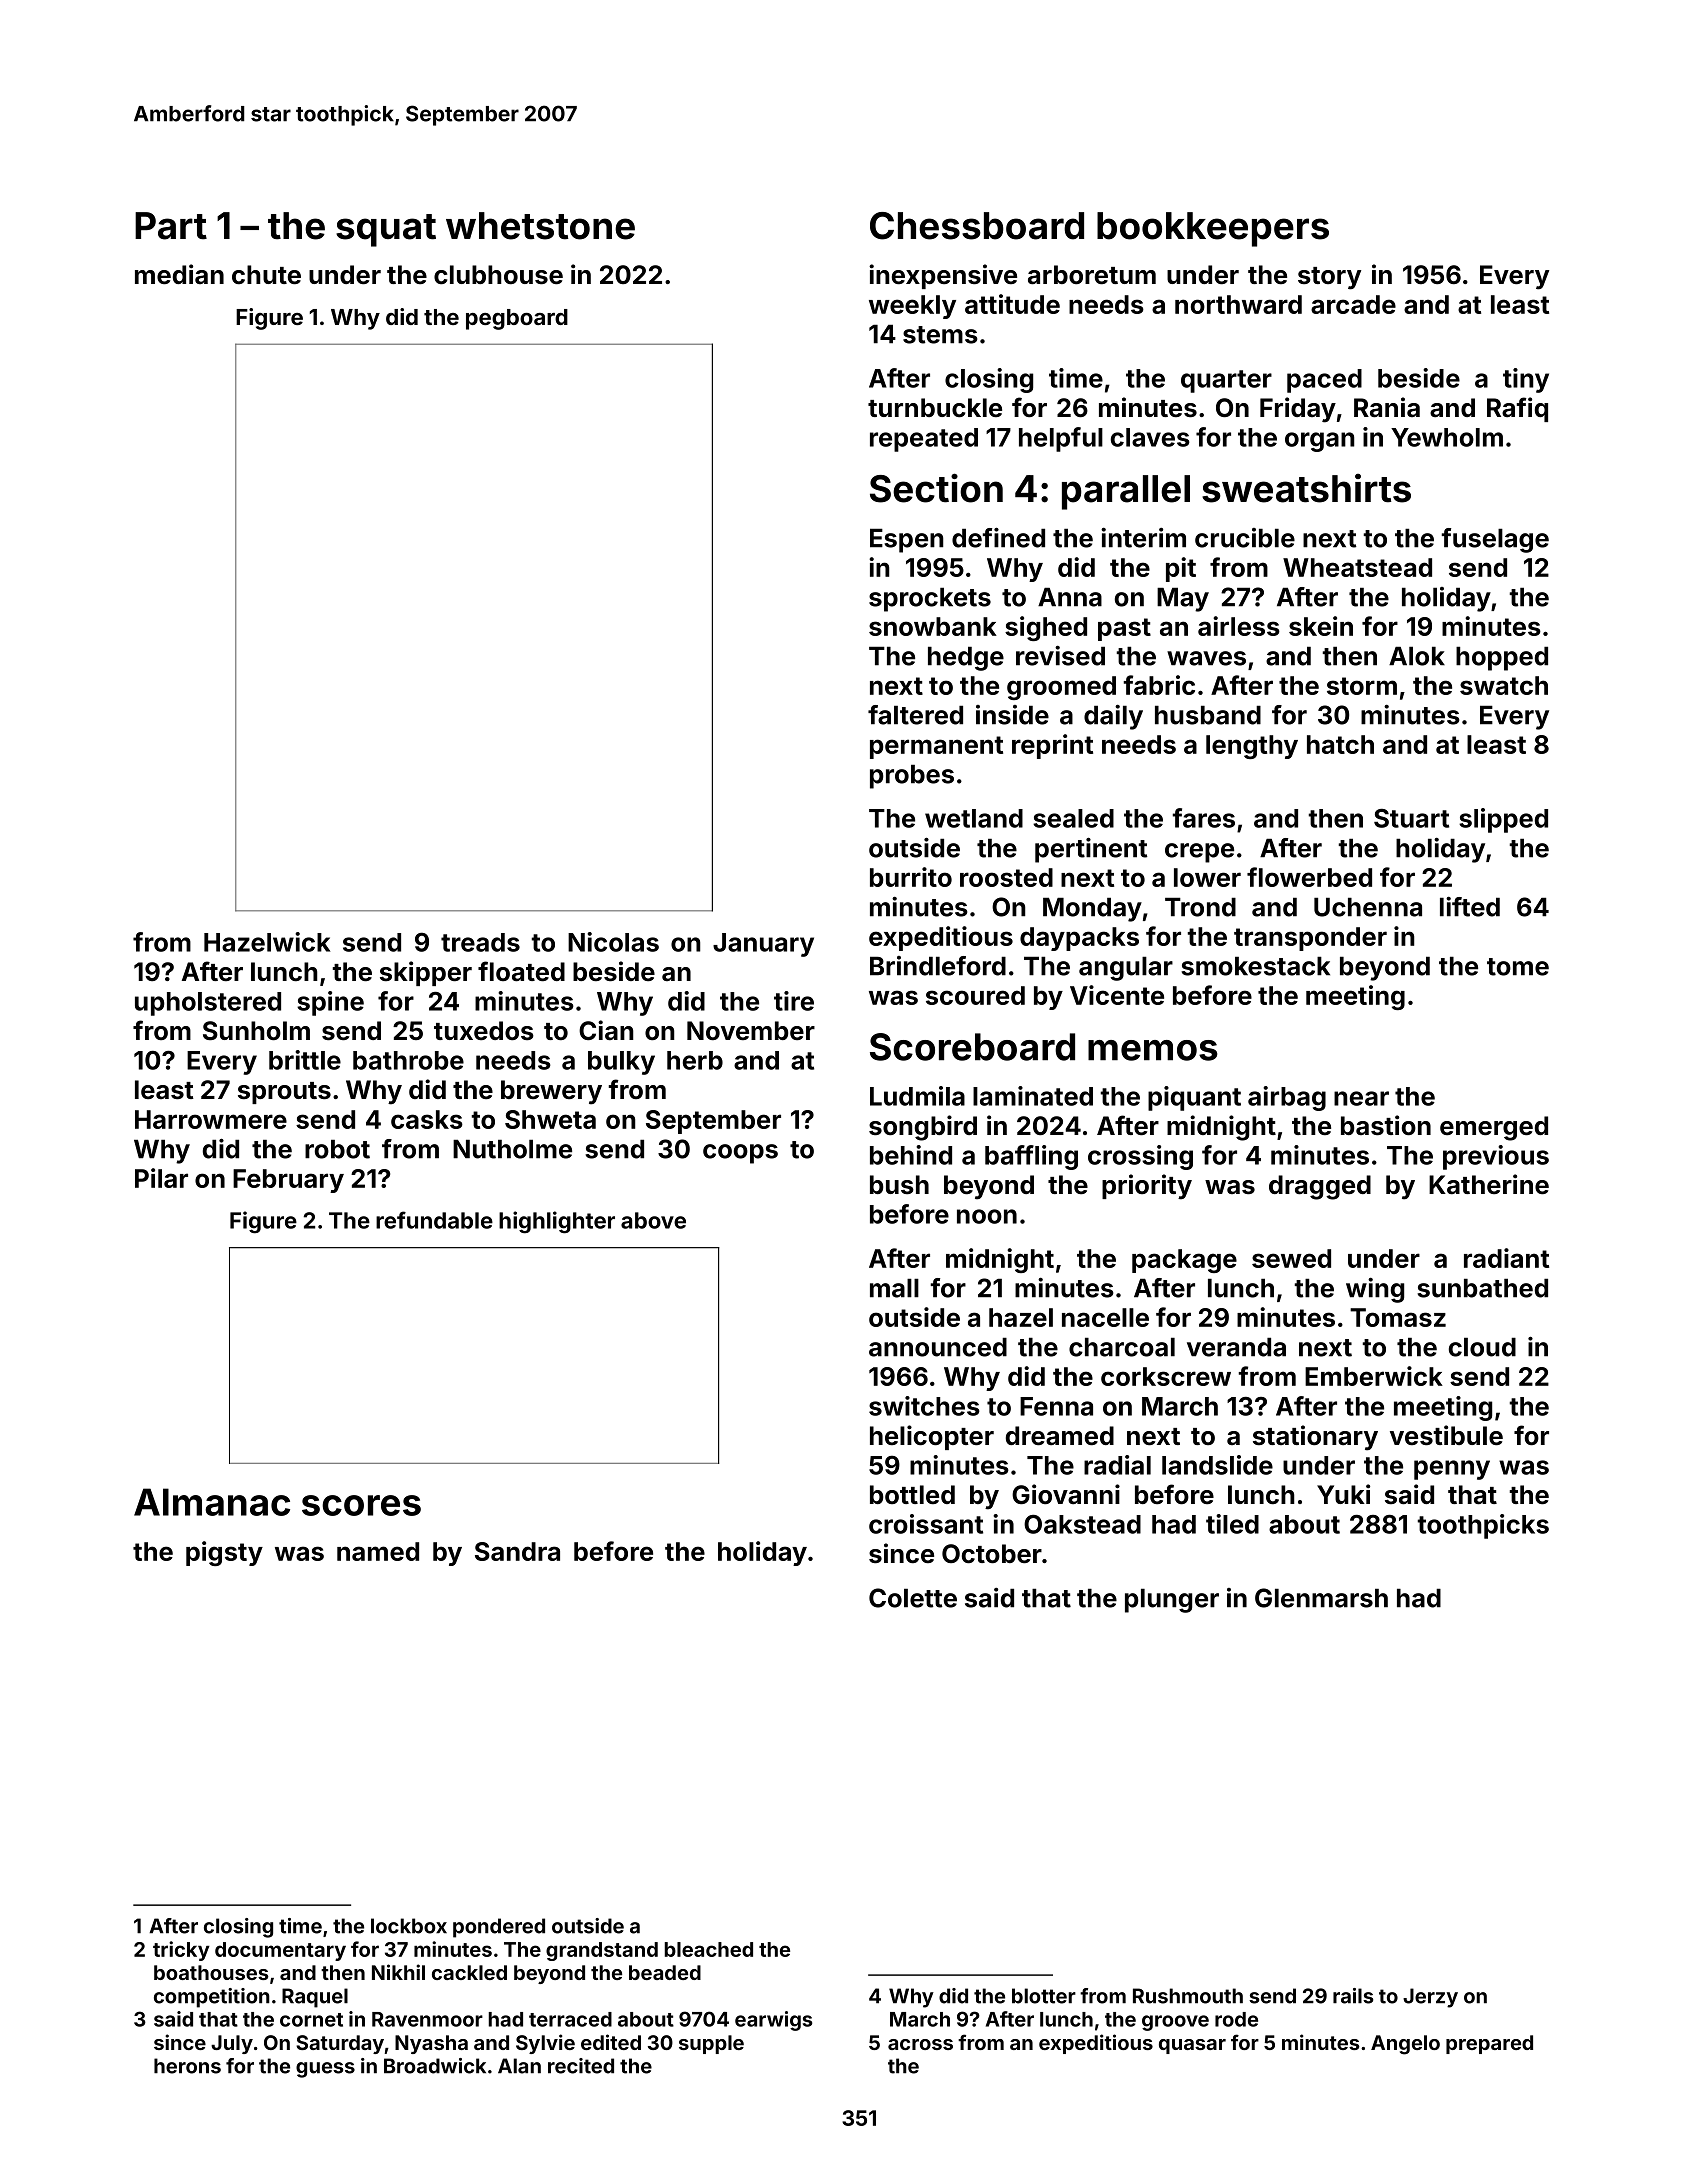 Image resolution: width=1683 pixels, height=2178 pixels. Describe the element at coordinates (924, 1406) in the document. I see `switches` at that location.
